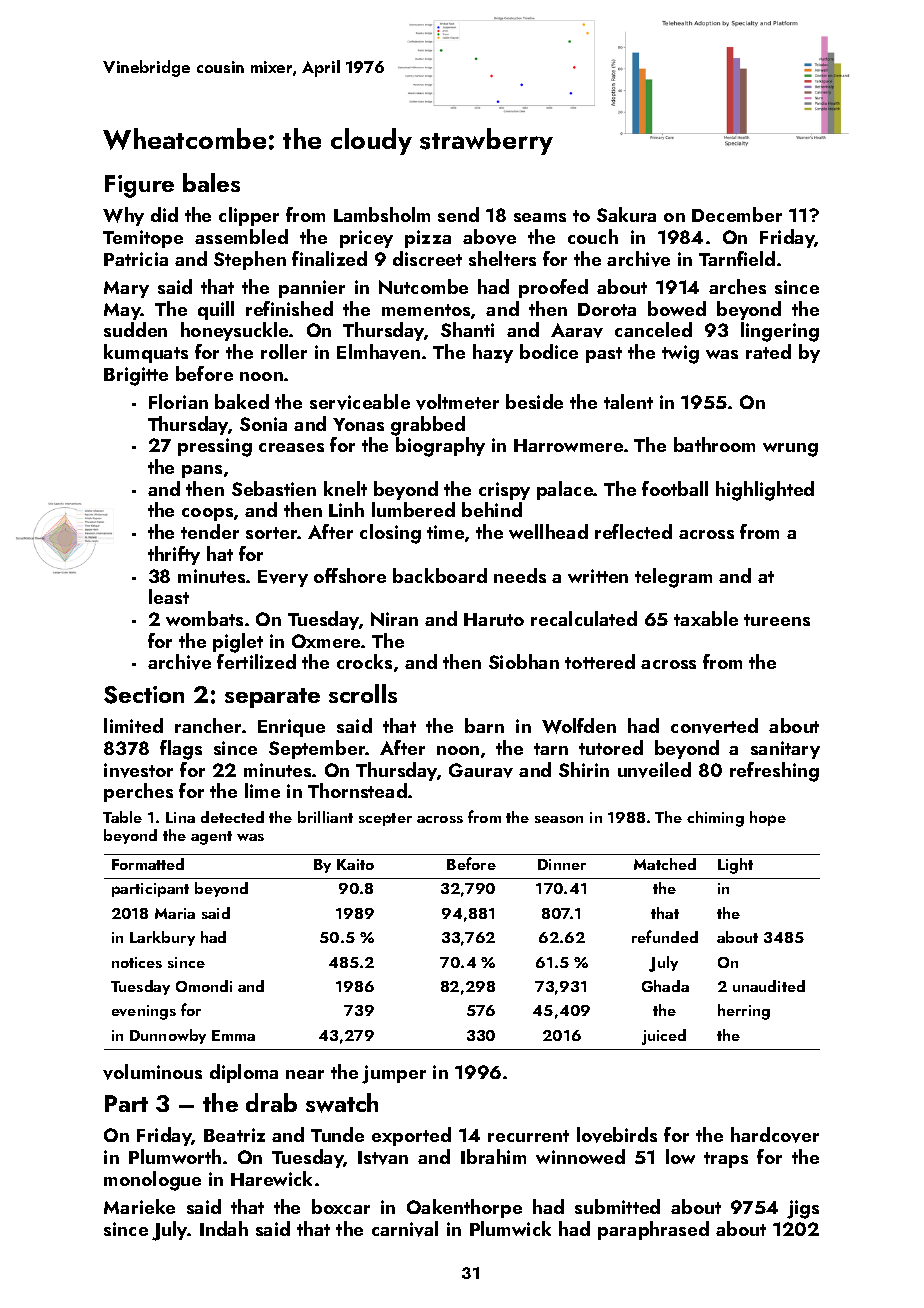 The height and width of the screenshot is (1308, 924). Describe the element at coordinates (540, 217) in the screenshot. I see `seams` at that location.
